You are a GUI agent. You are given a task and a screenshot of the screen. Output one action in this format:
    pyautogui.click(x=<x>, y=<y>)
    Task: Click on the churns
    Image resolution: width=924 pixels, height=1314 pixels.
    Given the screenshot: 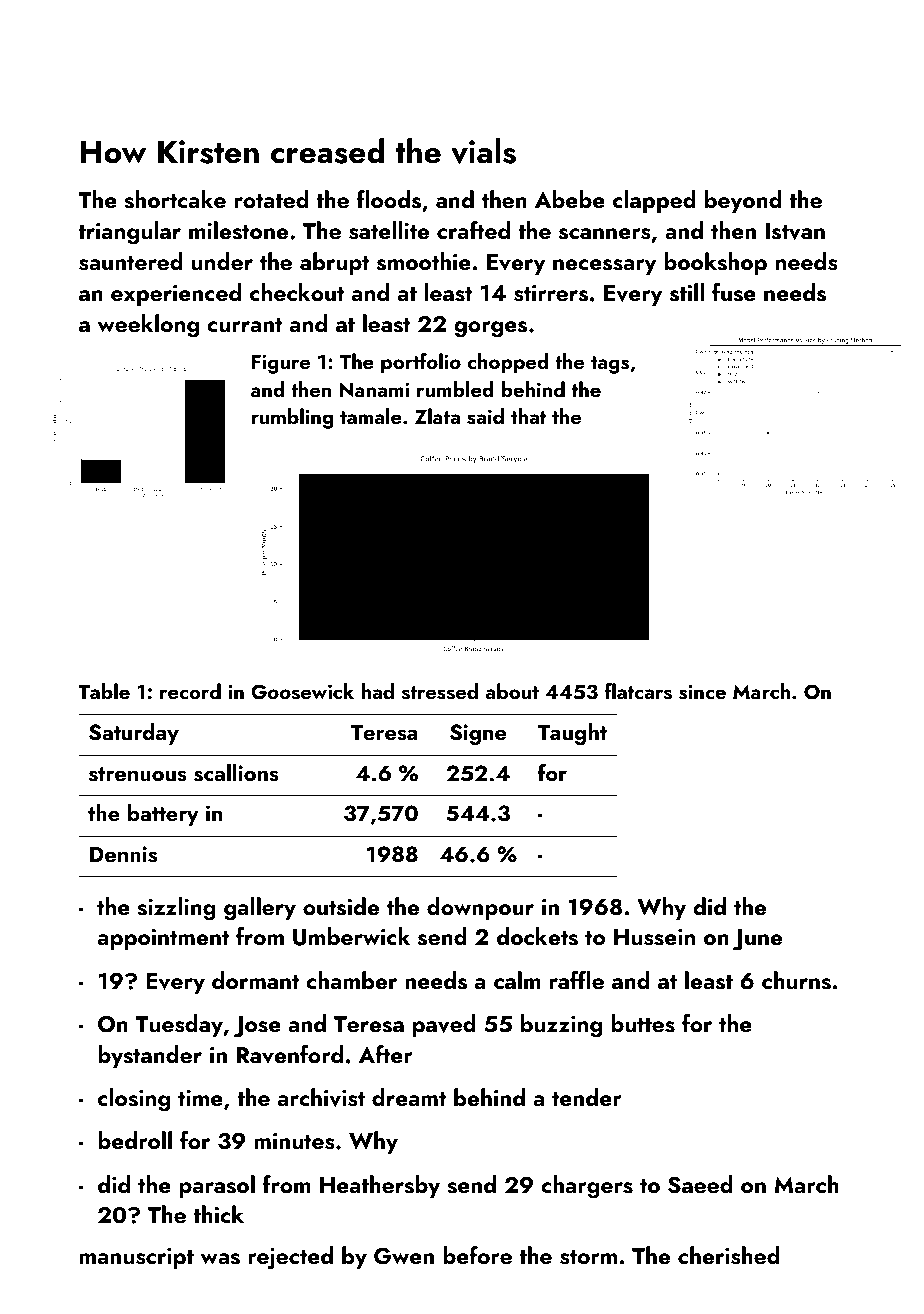 What is the action you would take?
    pyautogui.click(x=796, y=980)
